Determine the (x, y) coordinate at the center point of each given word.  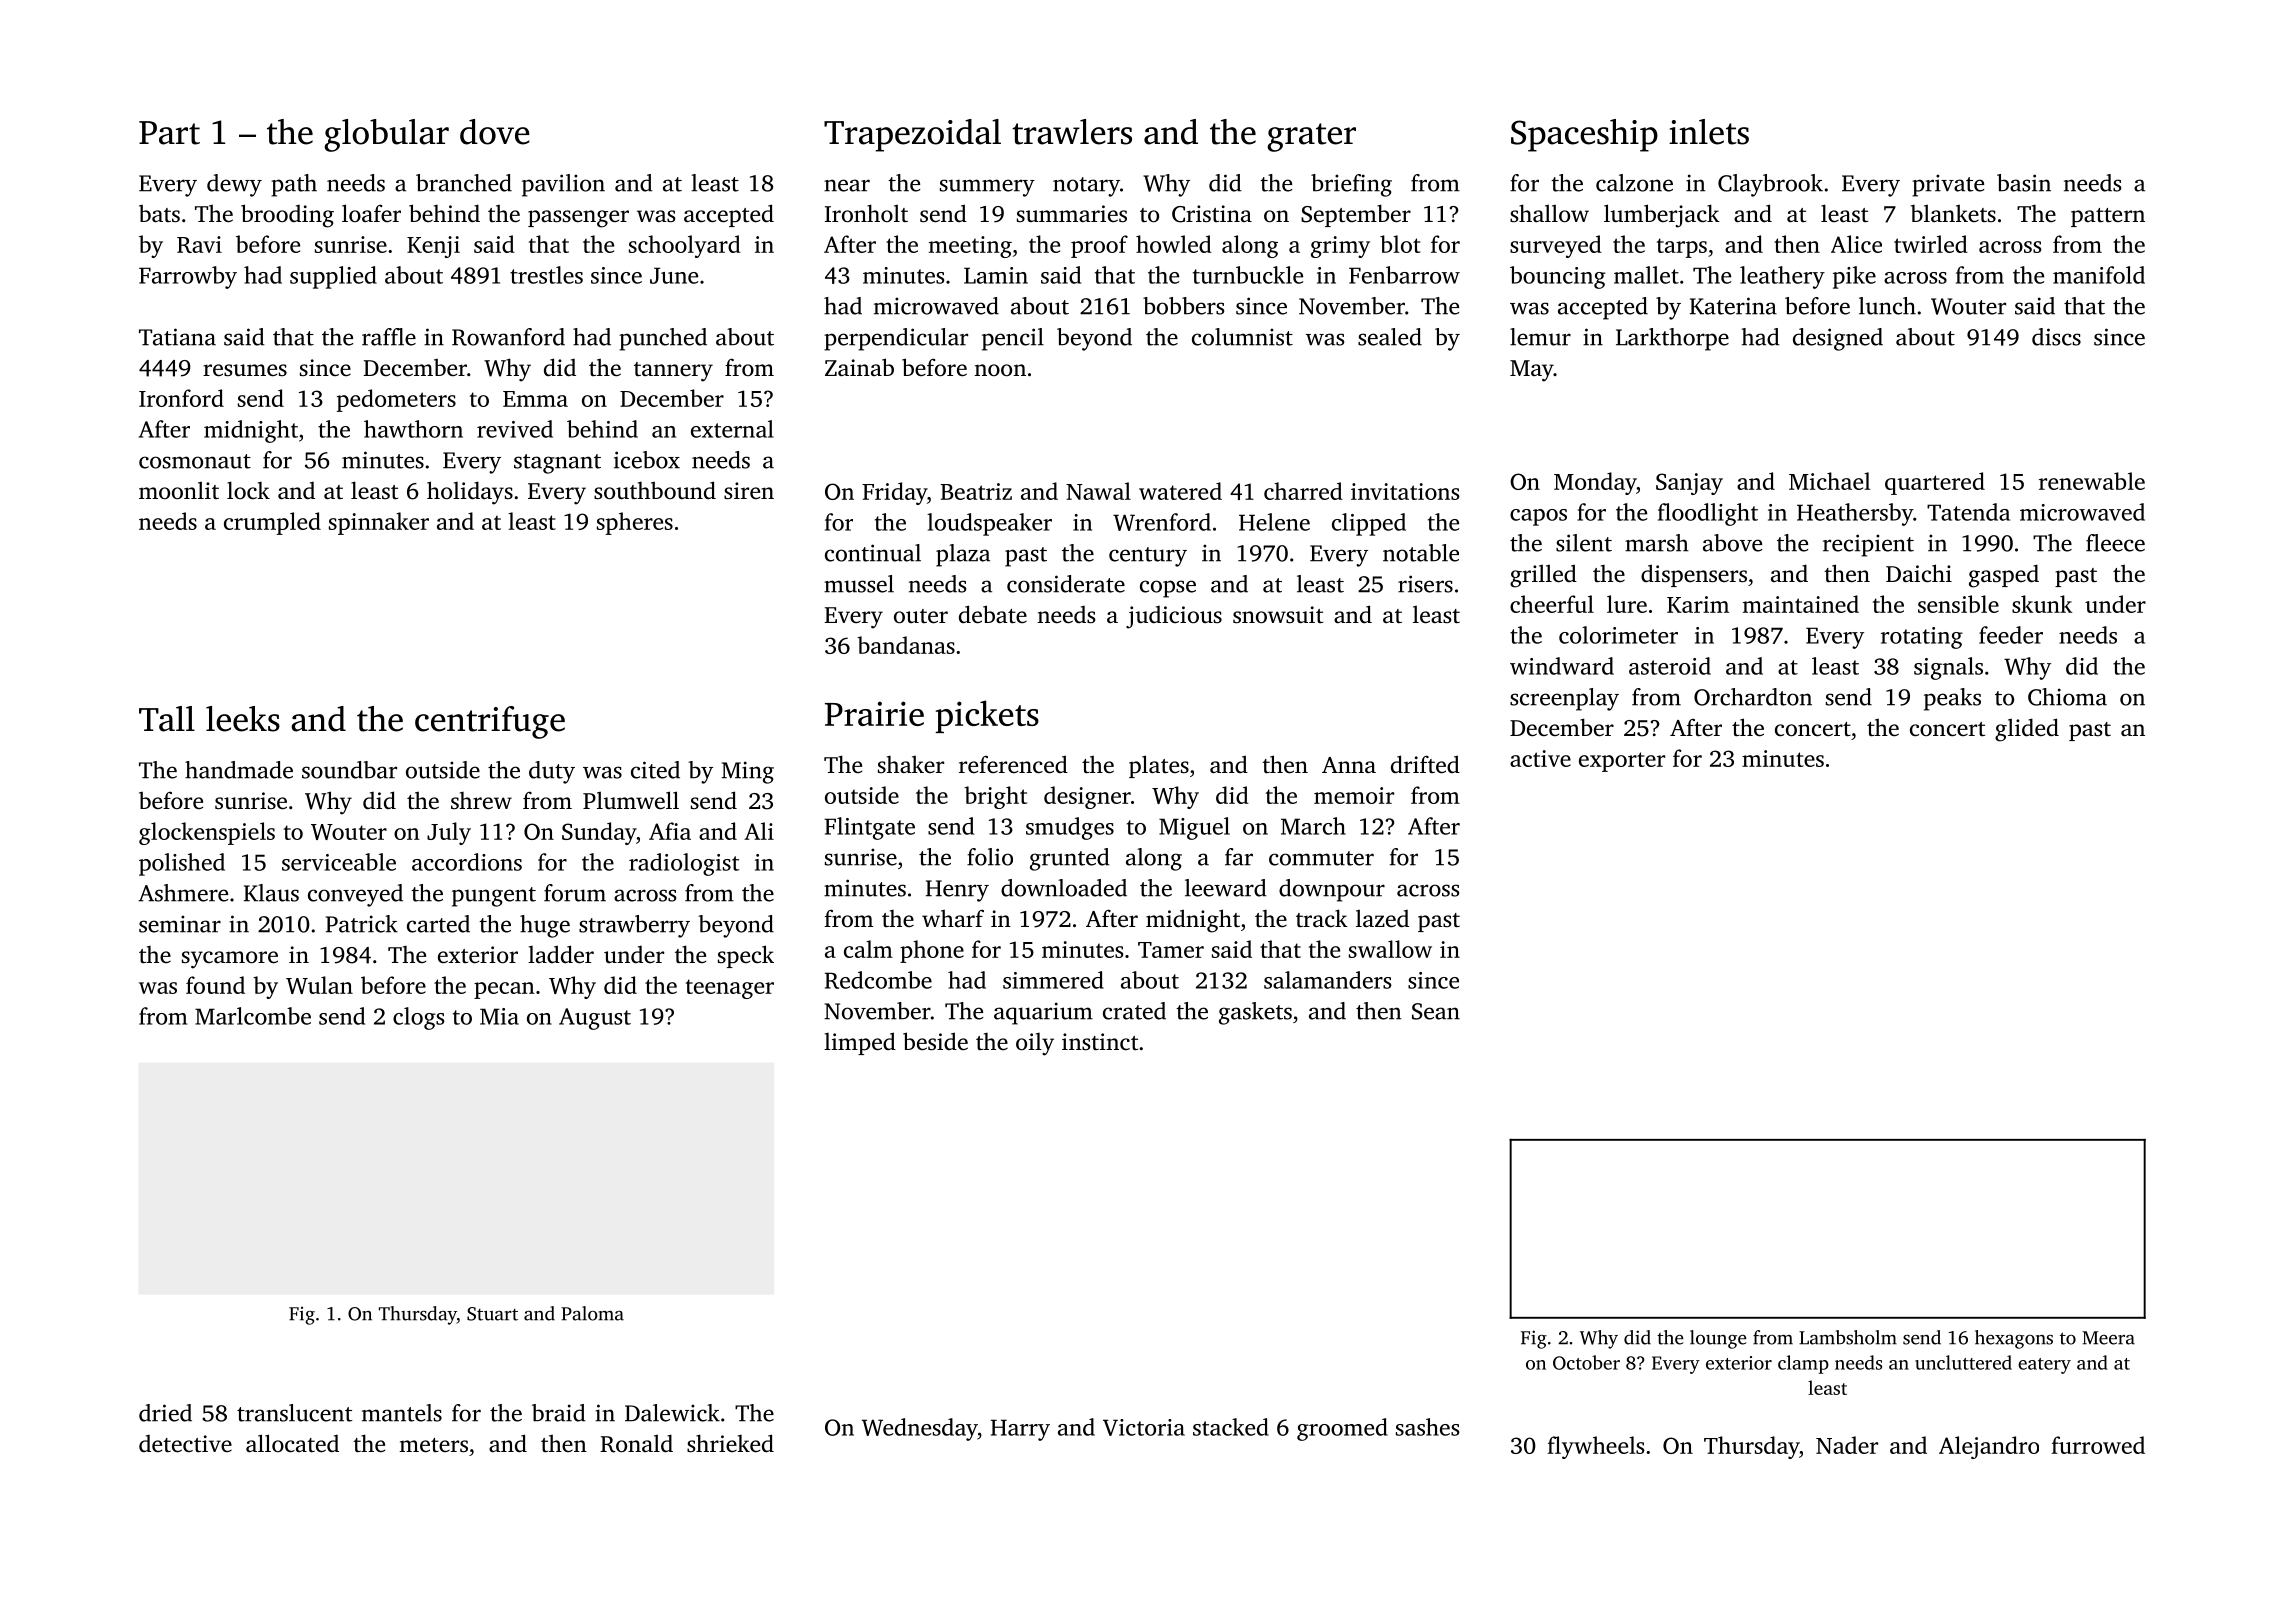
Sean (1436, 1011)
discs (2056, 337)
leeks (243, 719)
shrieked (730, 1443)
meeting (970, 247)
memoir (1354, 795)
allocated (292, 1443)
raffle (389, 337)
